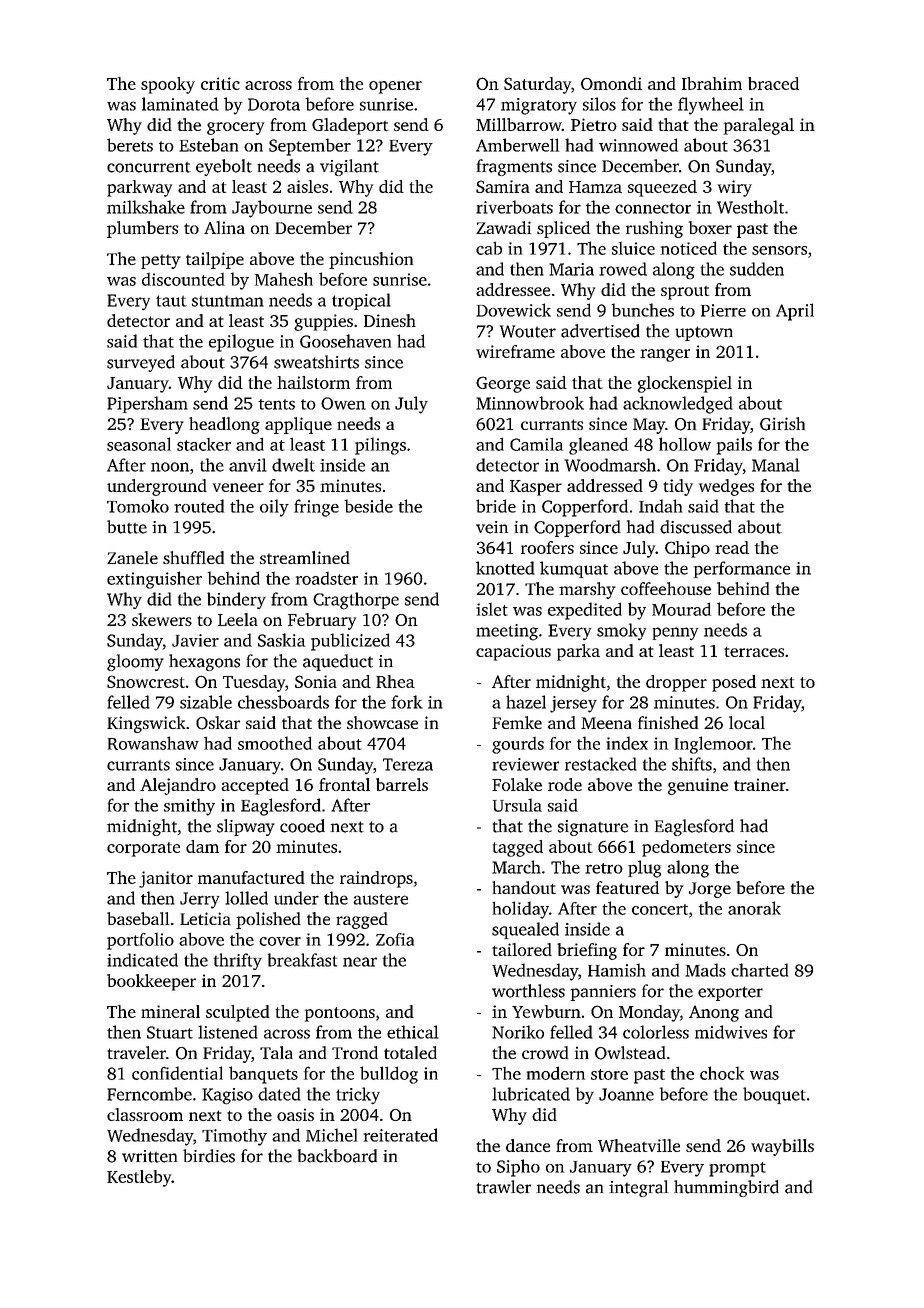  Describe the element at coordinates (604, 868) in the screenshot. I see `retro` at that location.
